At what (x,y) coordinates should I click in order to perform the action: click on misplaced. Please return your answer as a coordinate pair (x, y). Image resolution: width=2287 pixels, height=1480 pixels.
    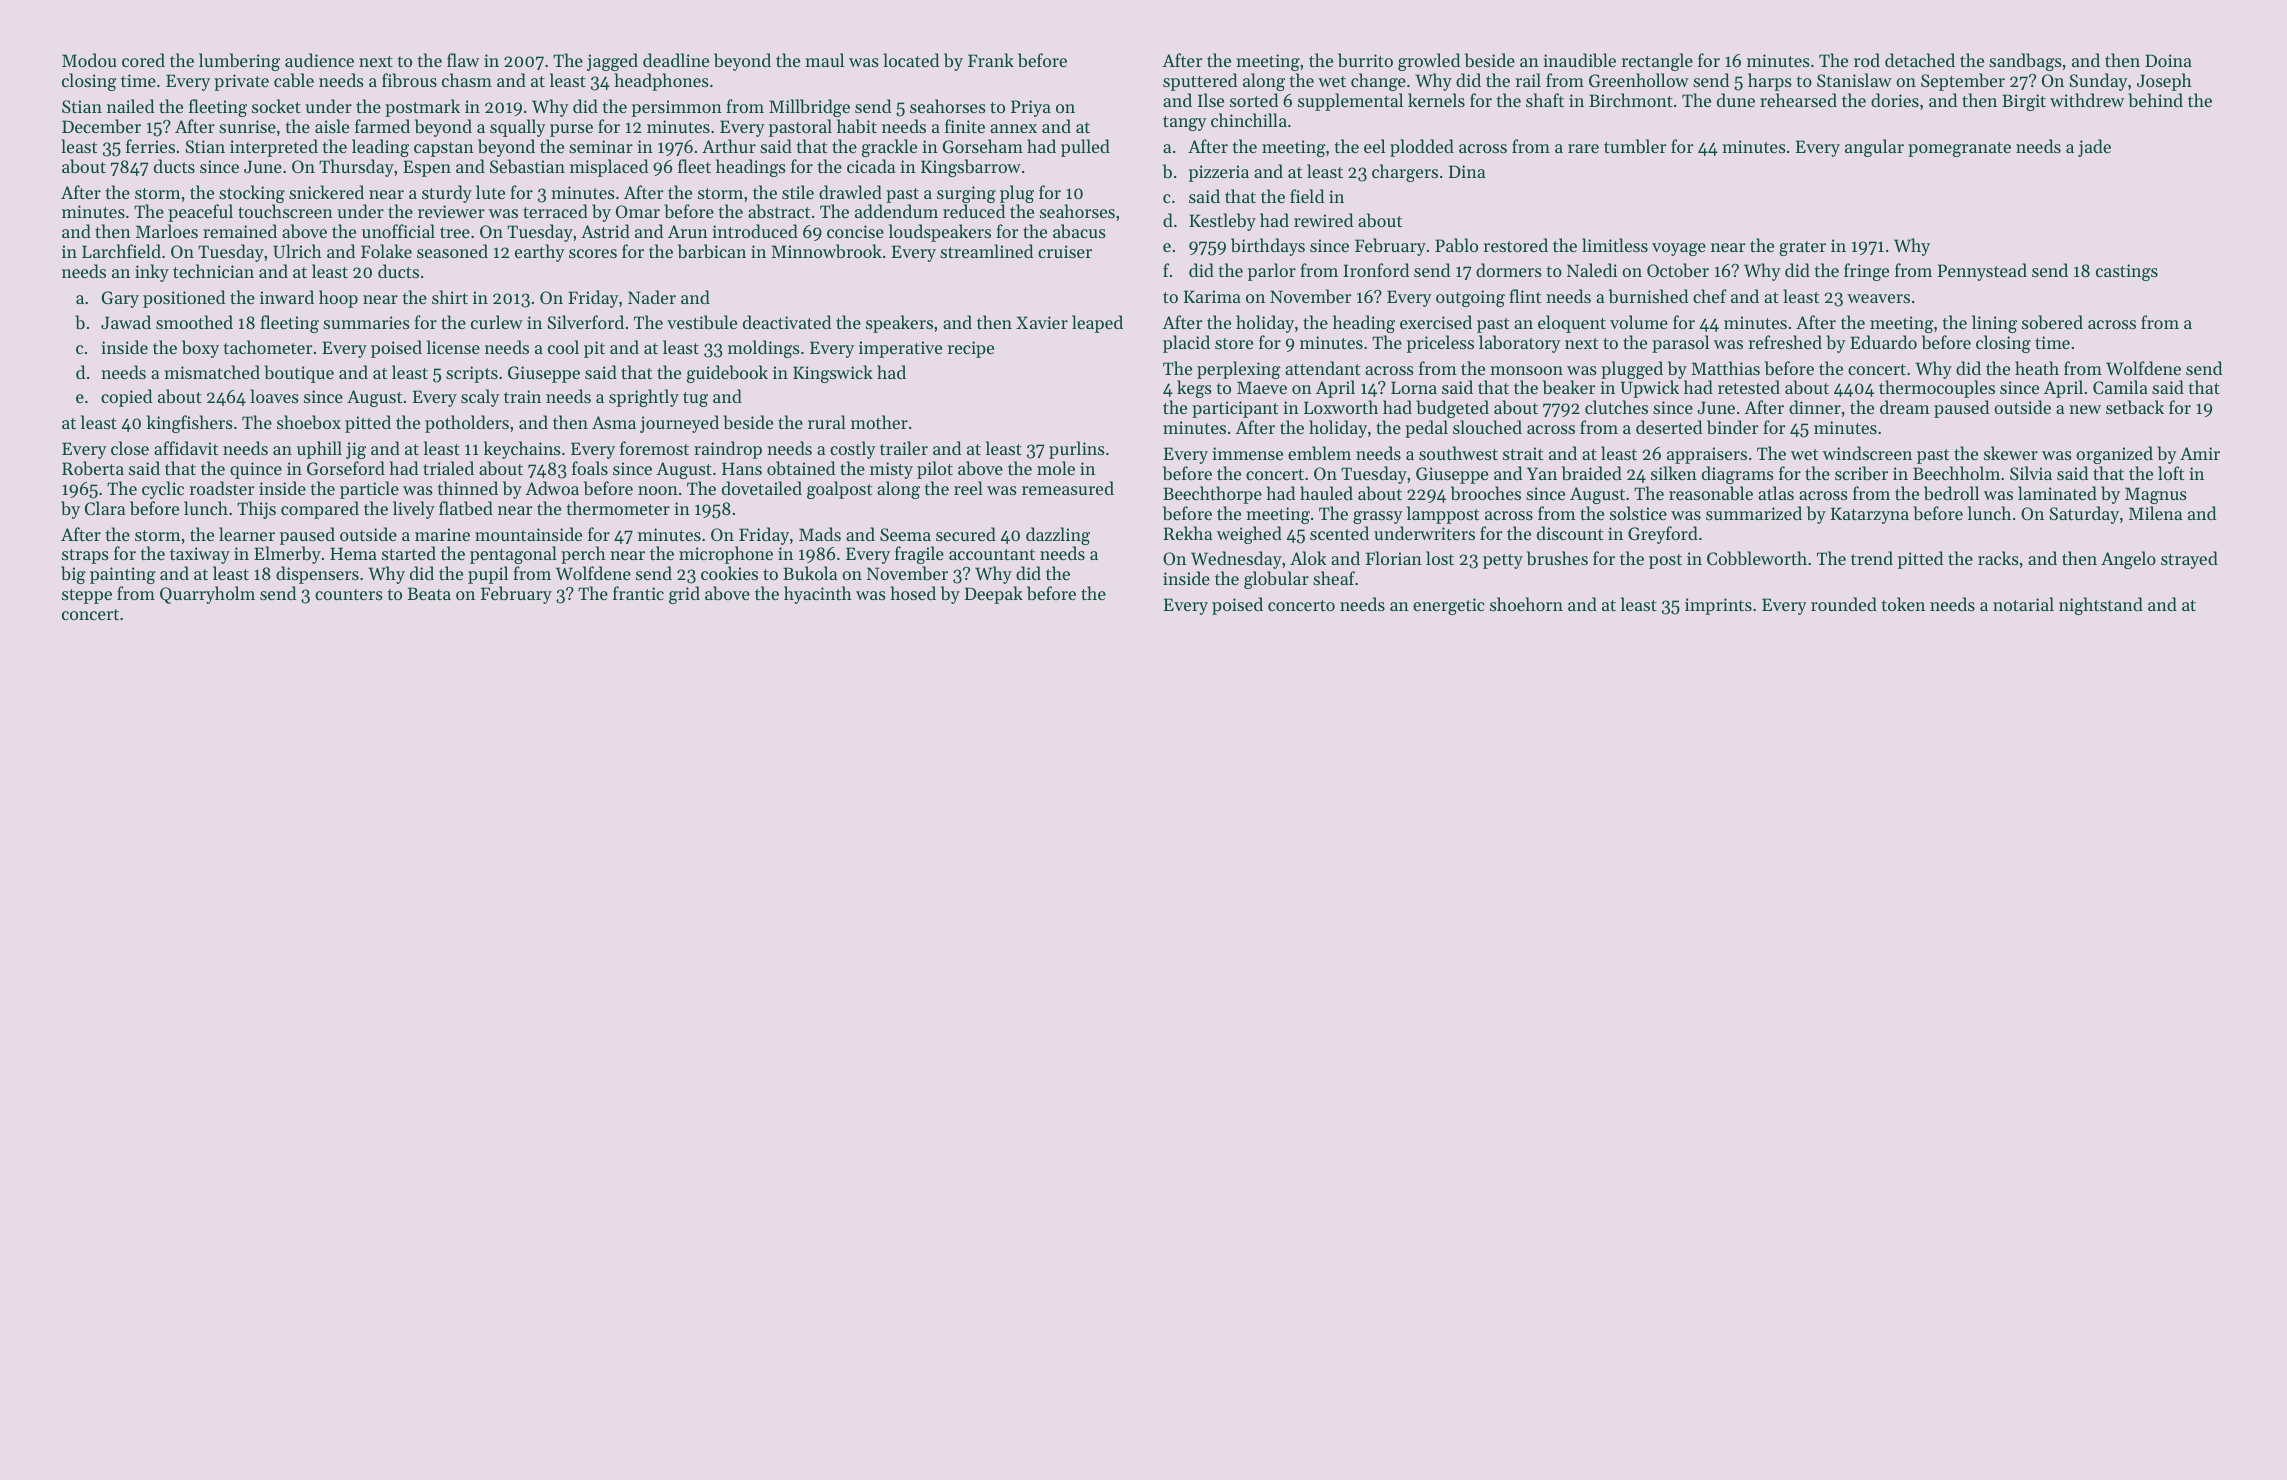
    Looking at the image, I should click on (609, 168).
